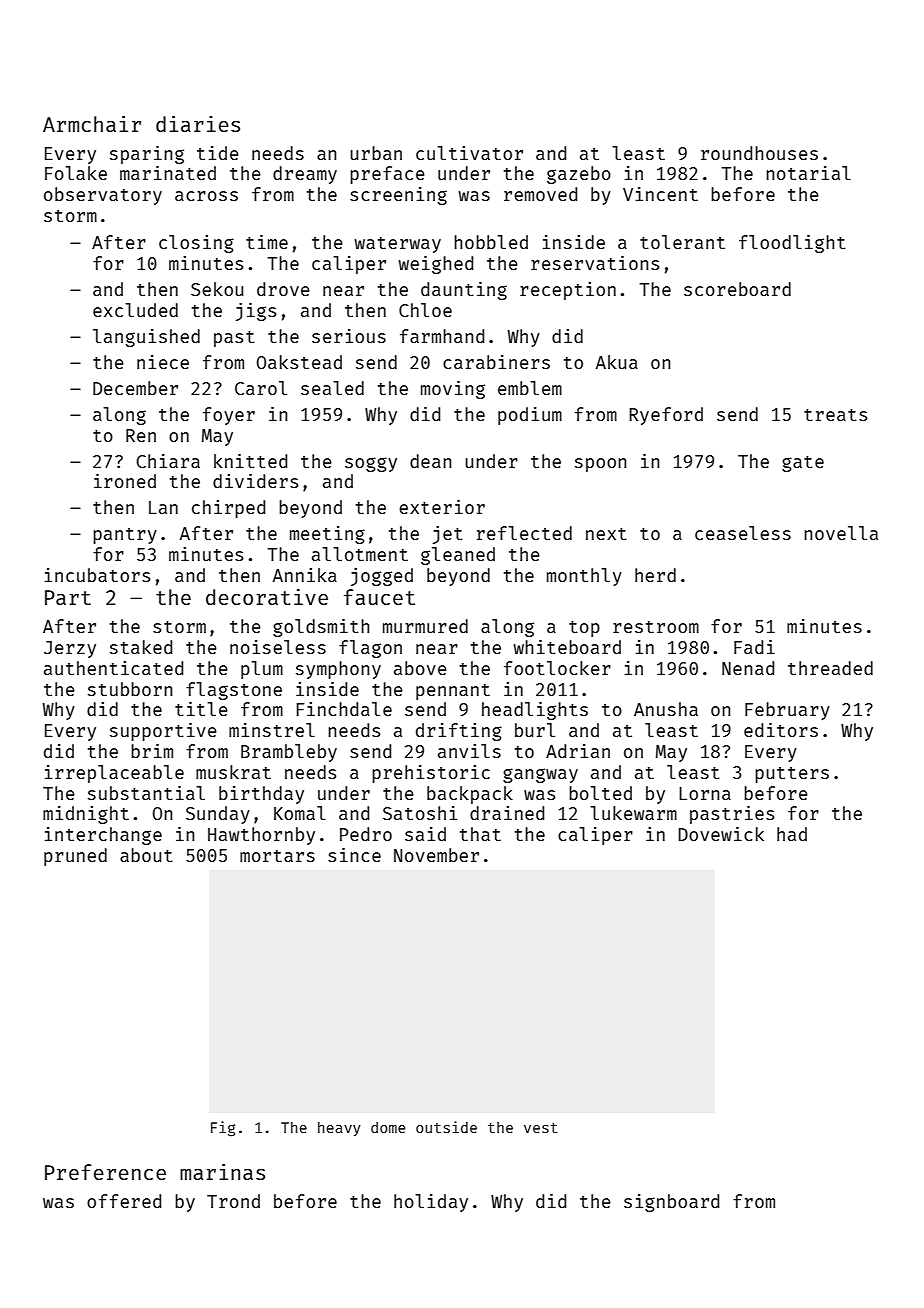 The image size is (924, 1308). Describe the element at coordinates (721, 834) in the image. I see `Dovewick` at that location.
